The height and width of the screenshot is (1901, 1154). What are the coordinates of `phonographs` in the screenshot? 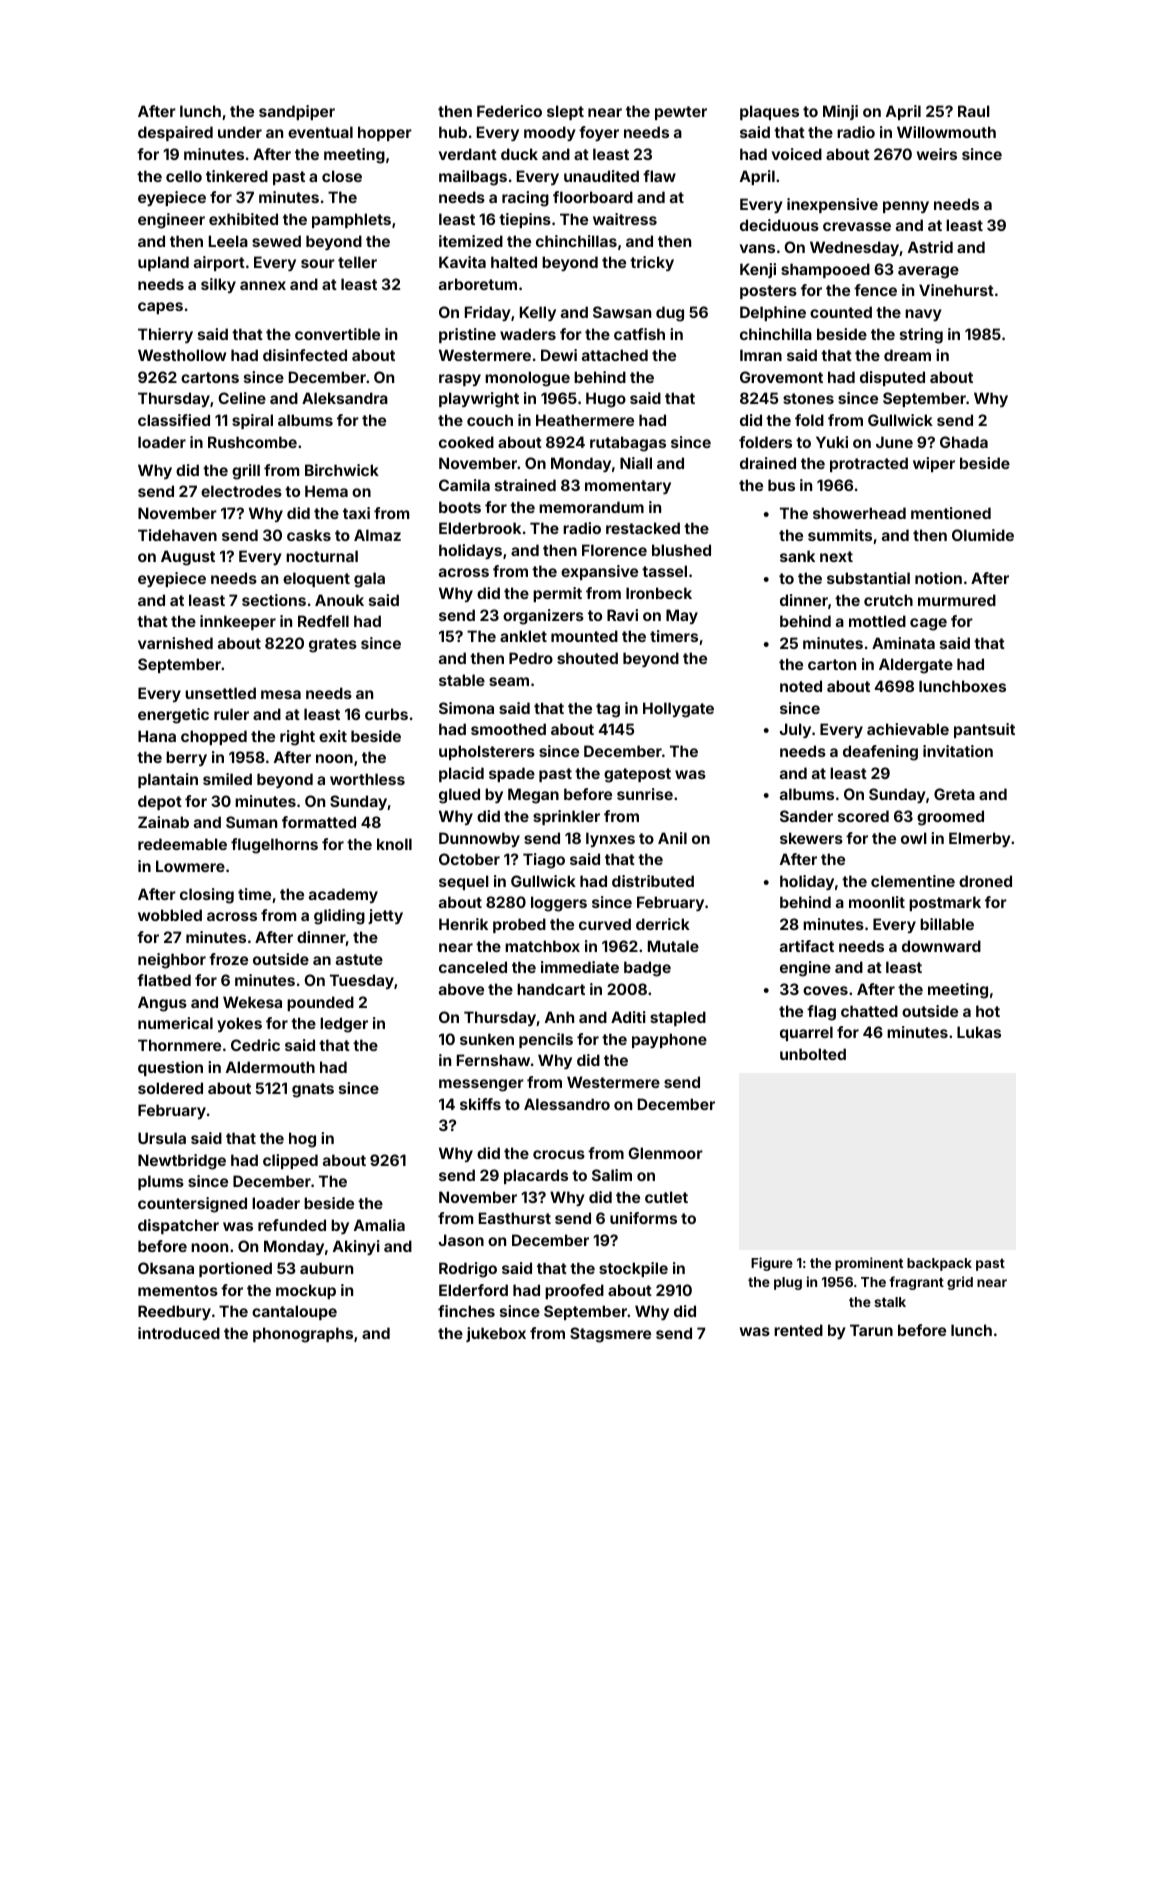 It's located at (303, 1335).
